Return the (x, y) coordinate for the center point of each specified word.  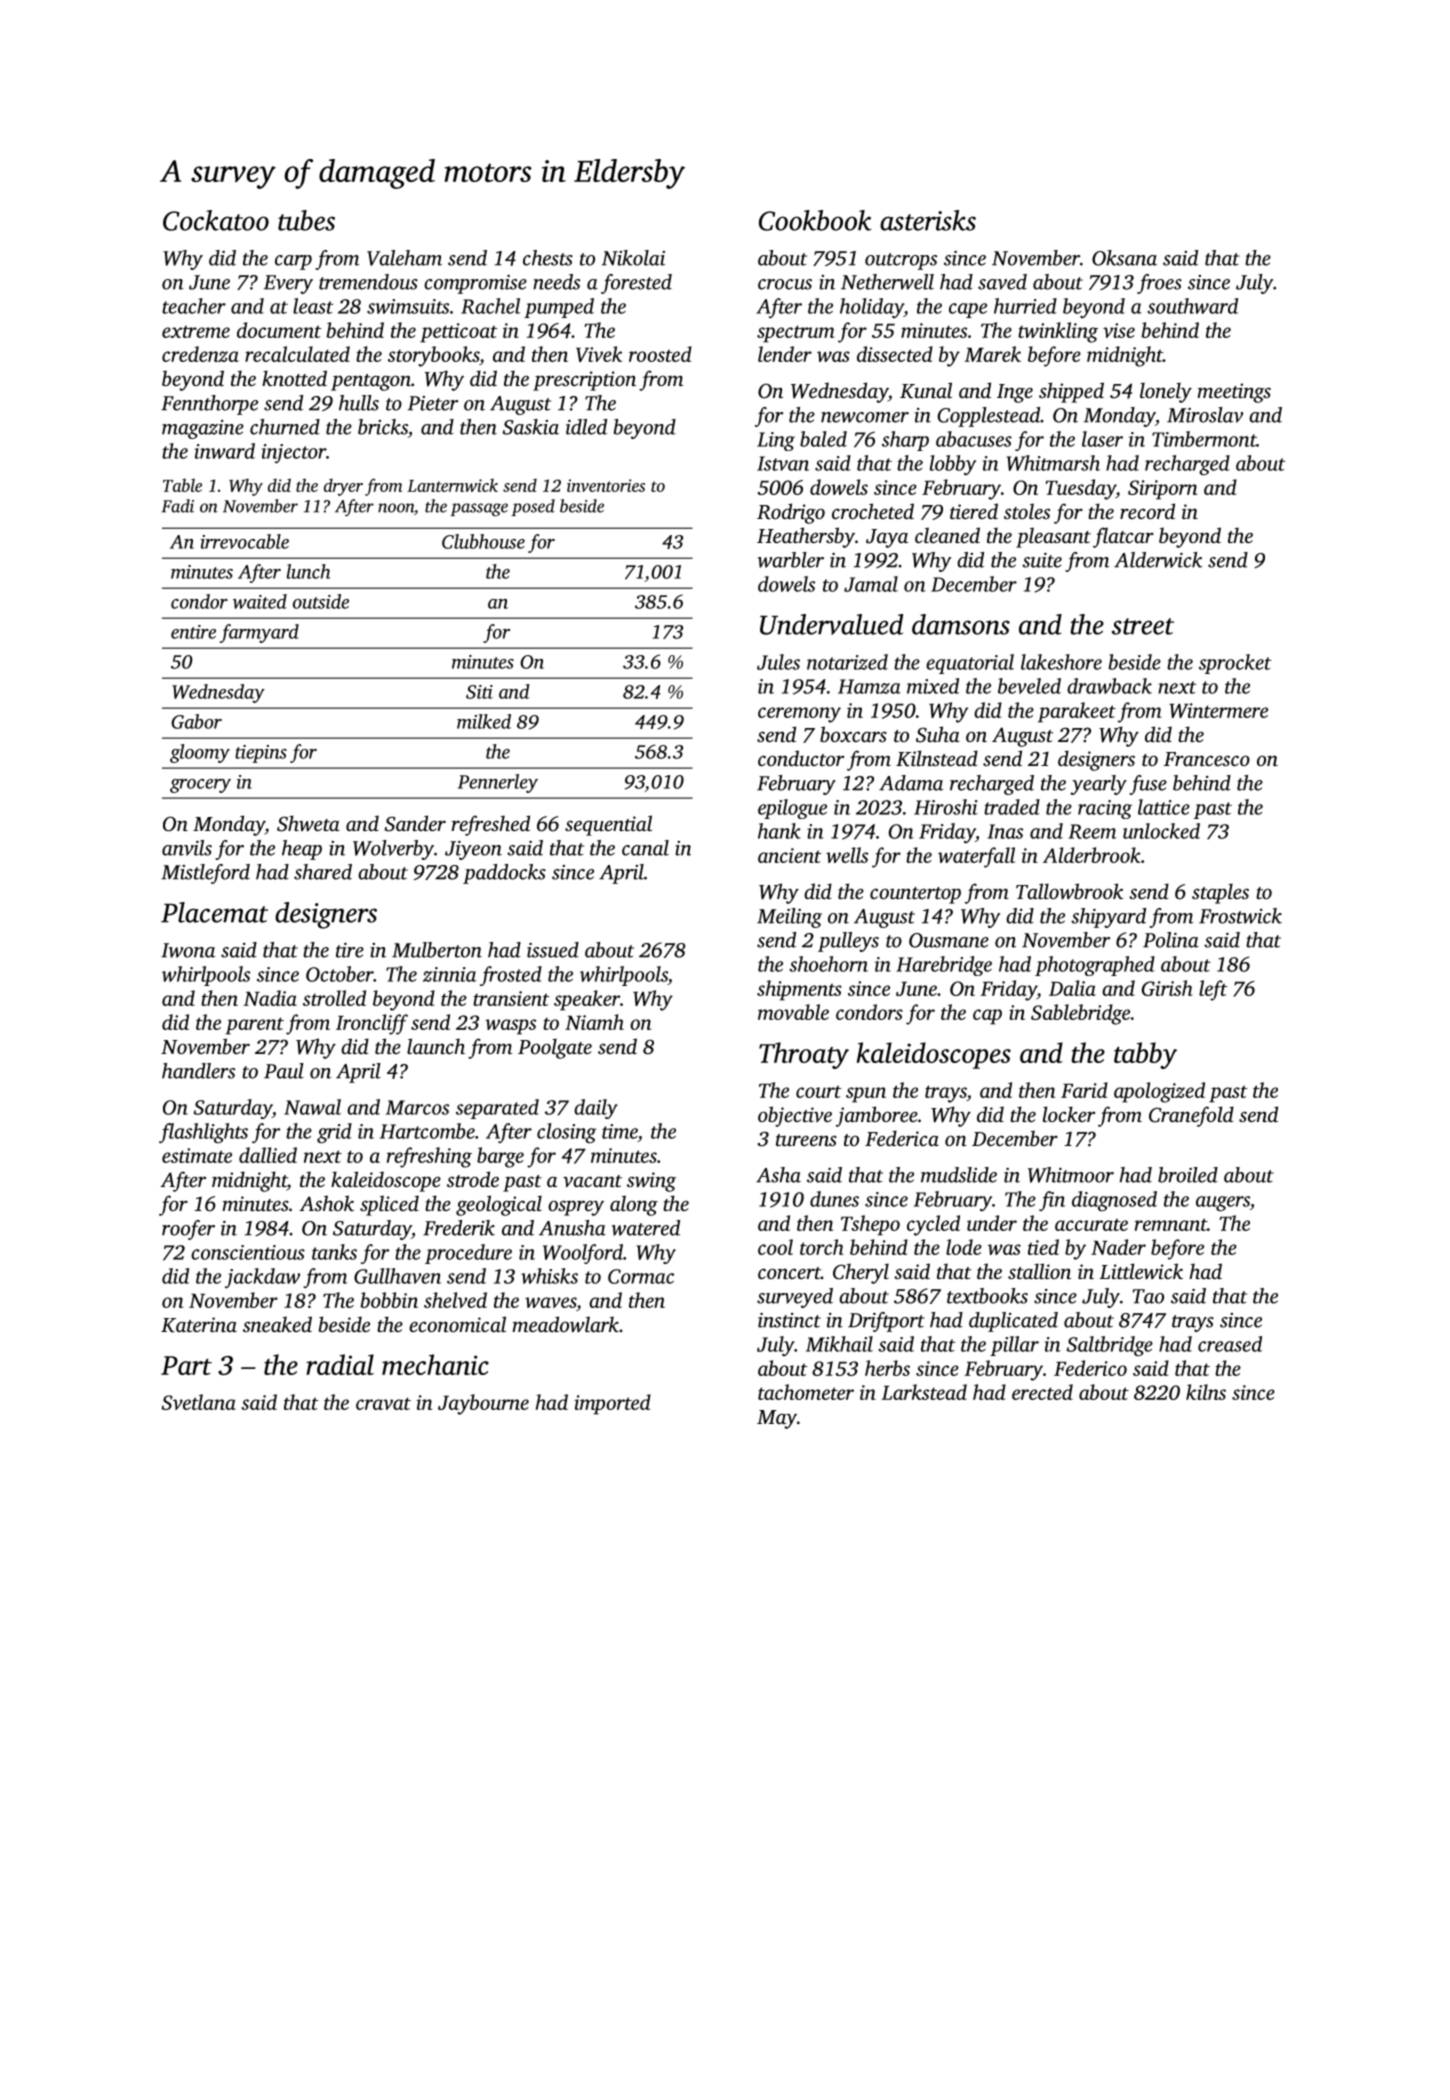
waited (260, 601)
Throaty (804, 1055)
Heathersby (806, 537)
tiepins (261, 754)
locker (1069, 1114)
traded (1012, 807)
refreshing (429, 1157)
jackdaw (262, 1278)
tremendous (368, 282)
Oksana (1124, 258)
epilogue (792, 809)
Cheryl (861, 1273)
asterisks (928, 220)
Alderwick (1158, 560)
